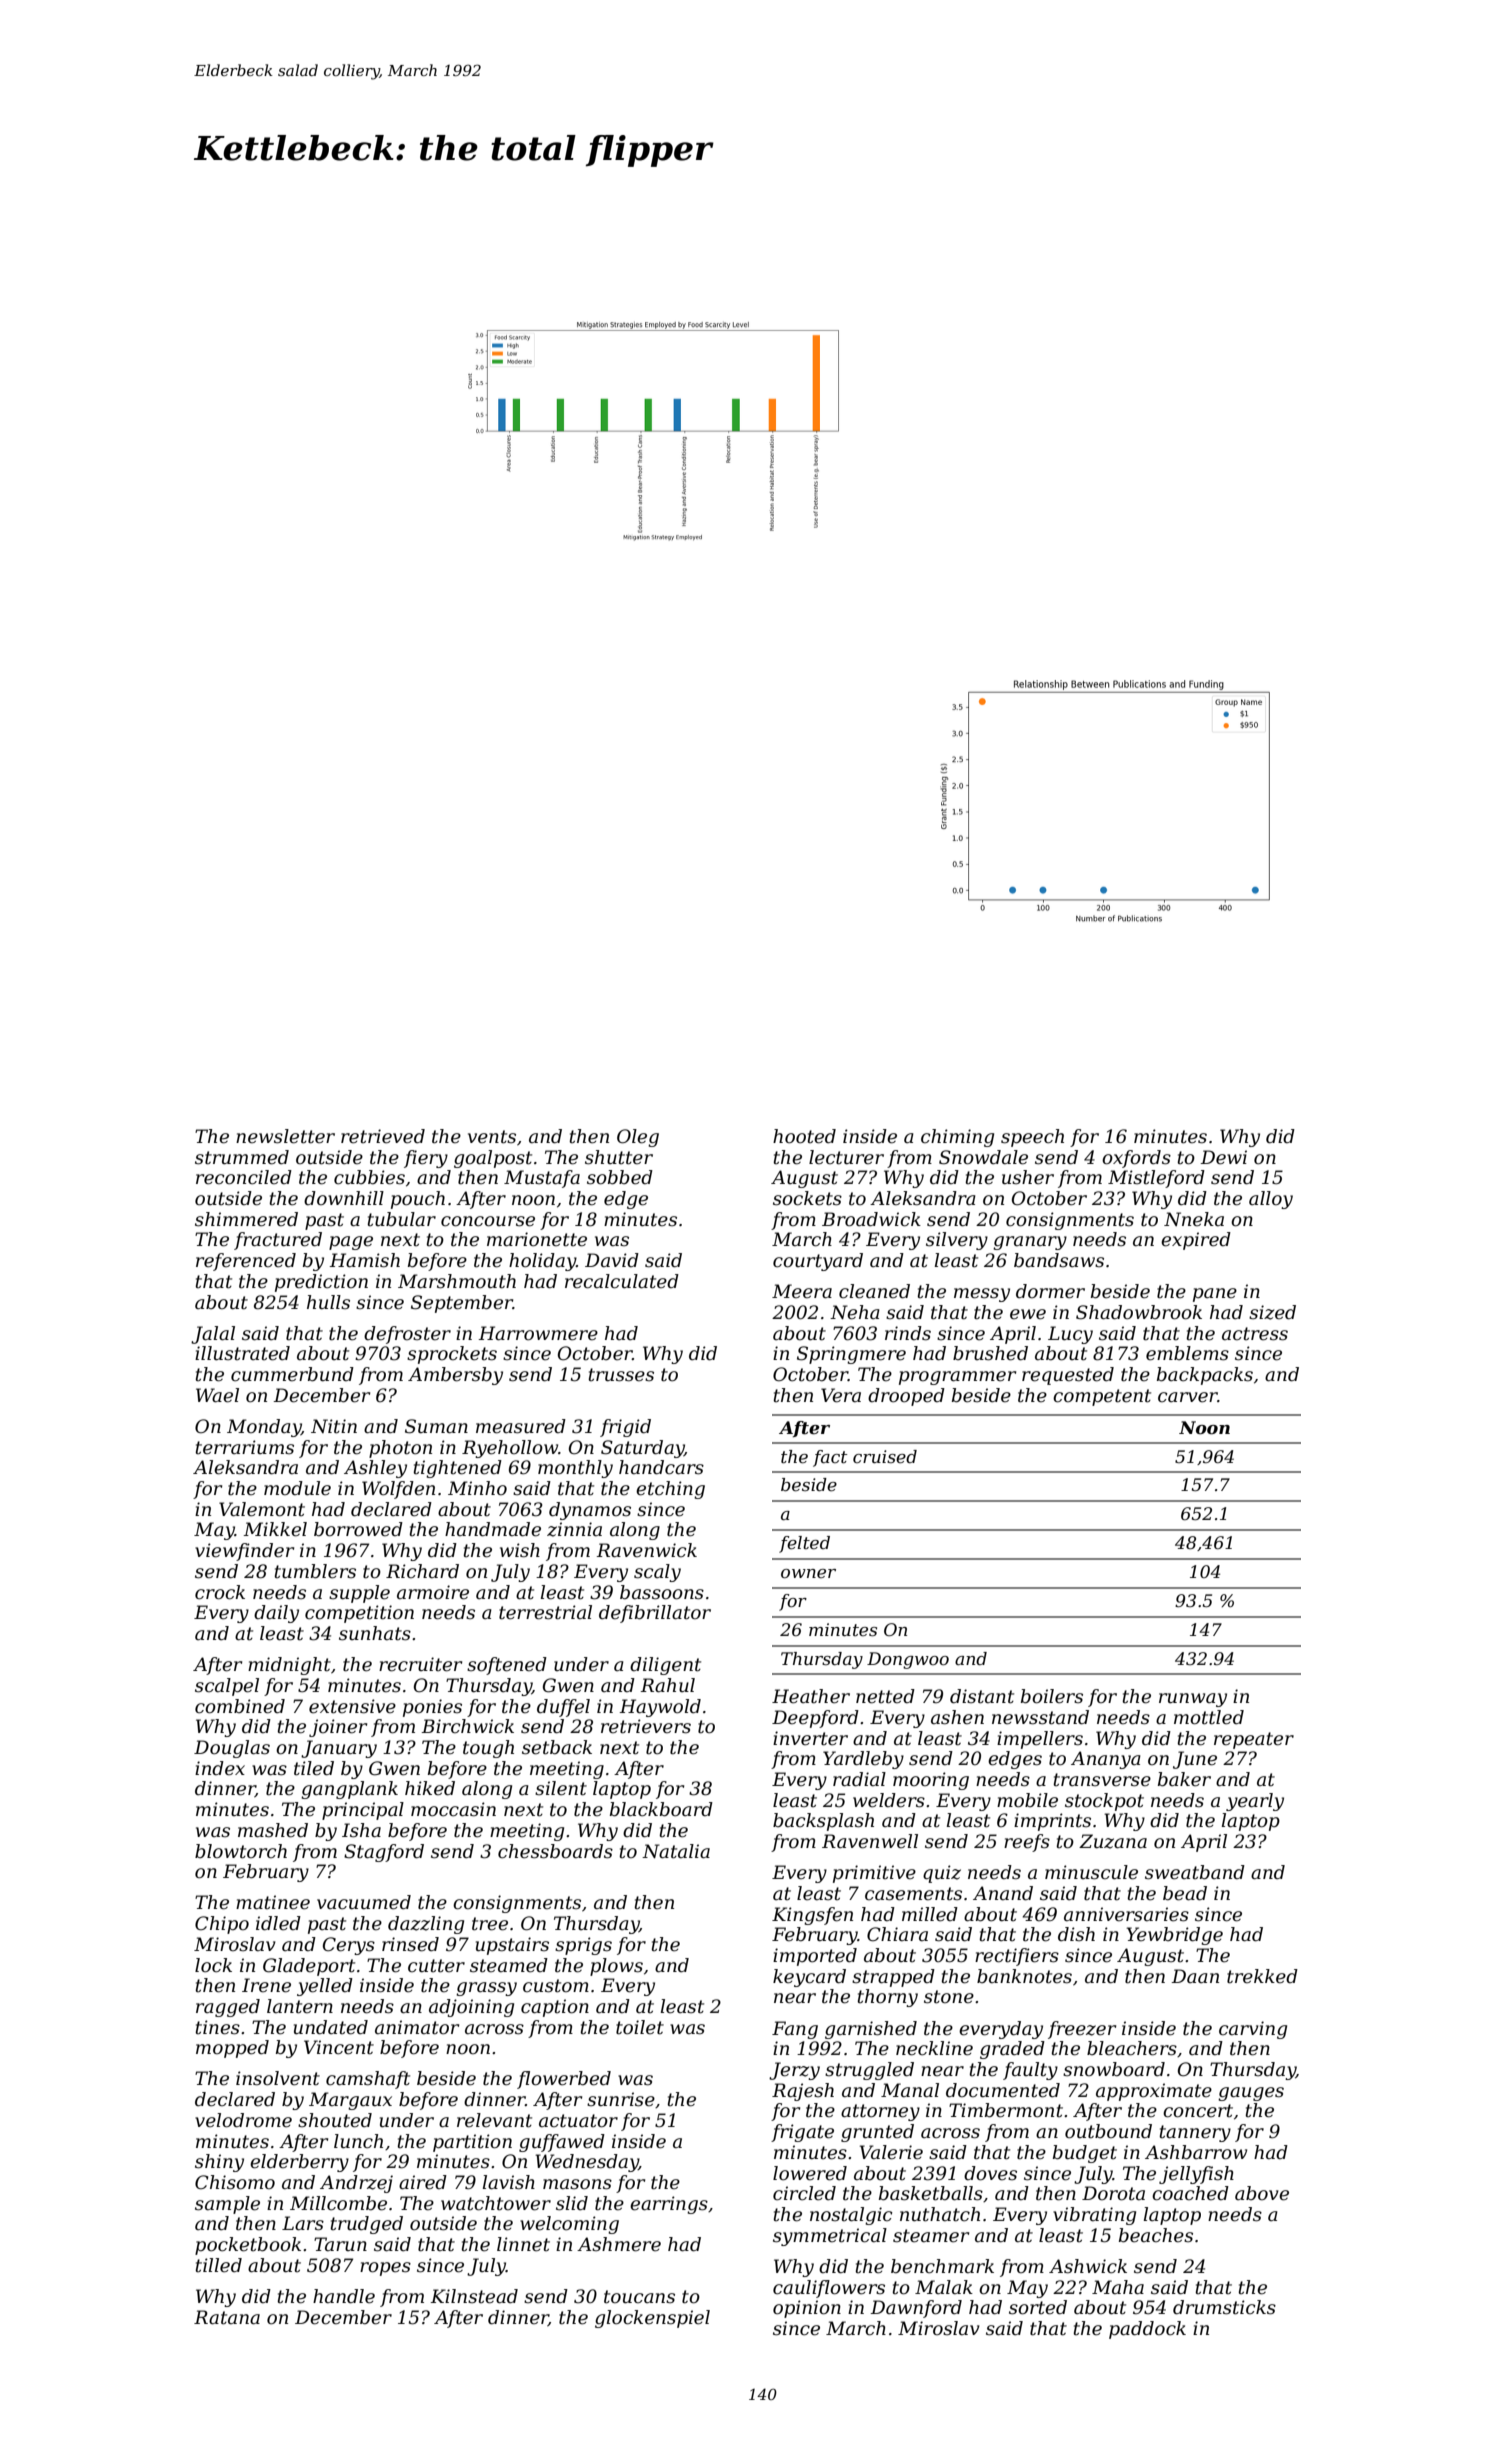 This screenshot has height=2464, width=1496. Describe the element at coordinates (1003, 1893) in the screenshot. I see `Anand` at that location.
